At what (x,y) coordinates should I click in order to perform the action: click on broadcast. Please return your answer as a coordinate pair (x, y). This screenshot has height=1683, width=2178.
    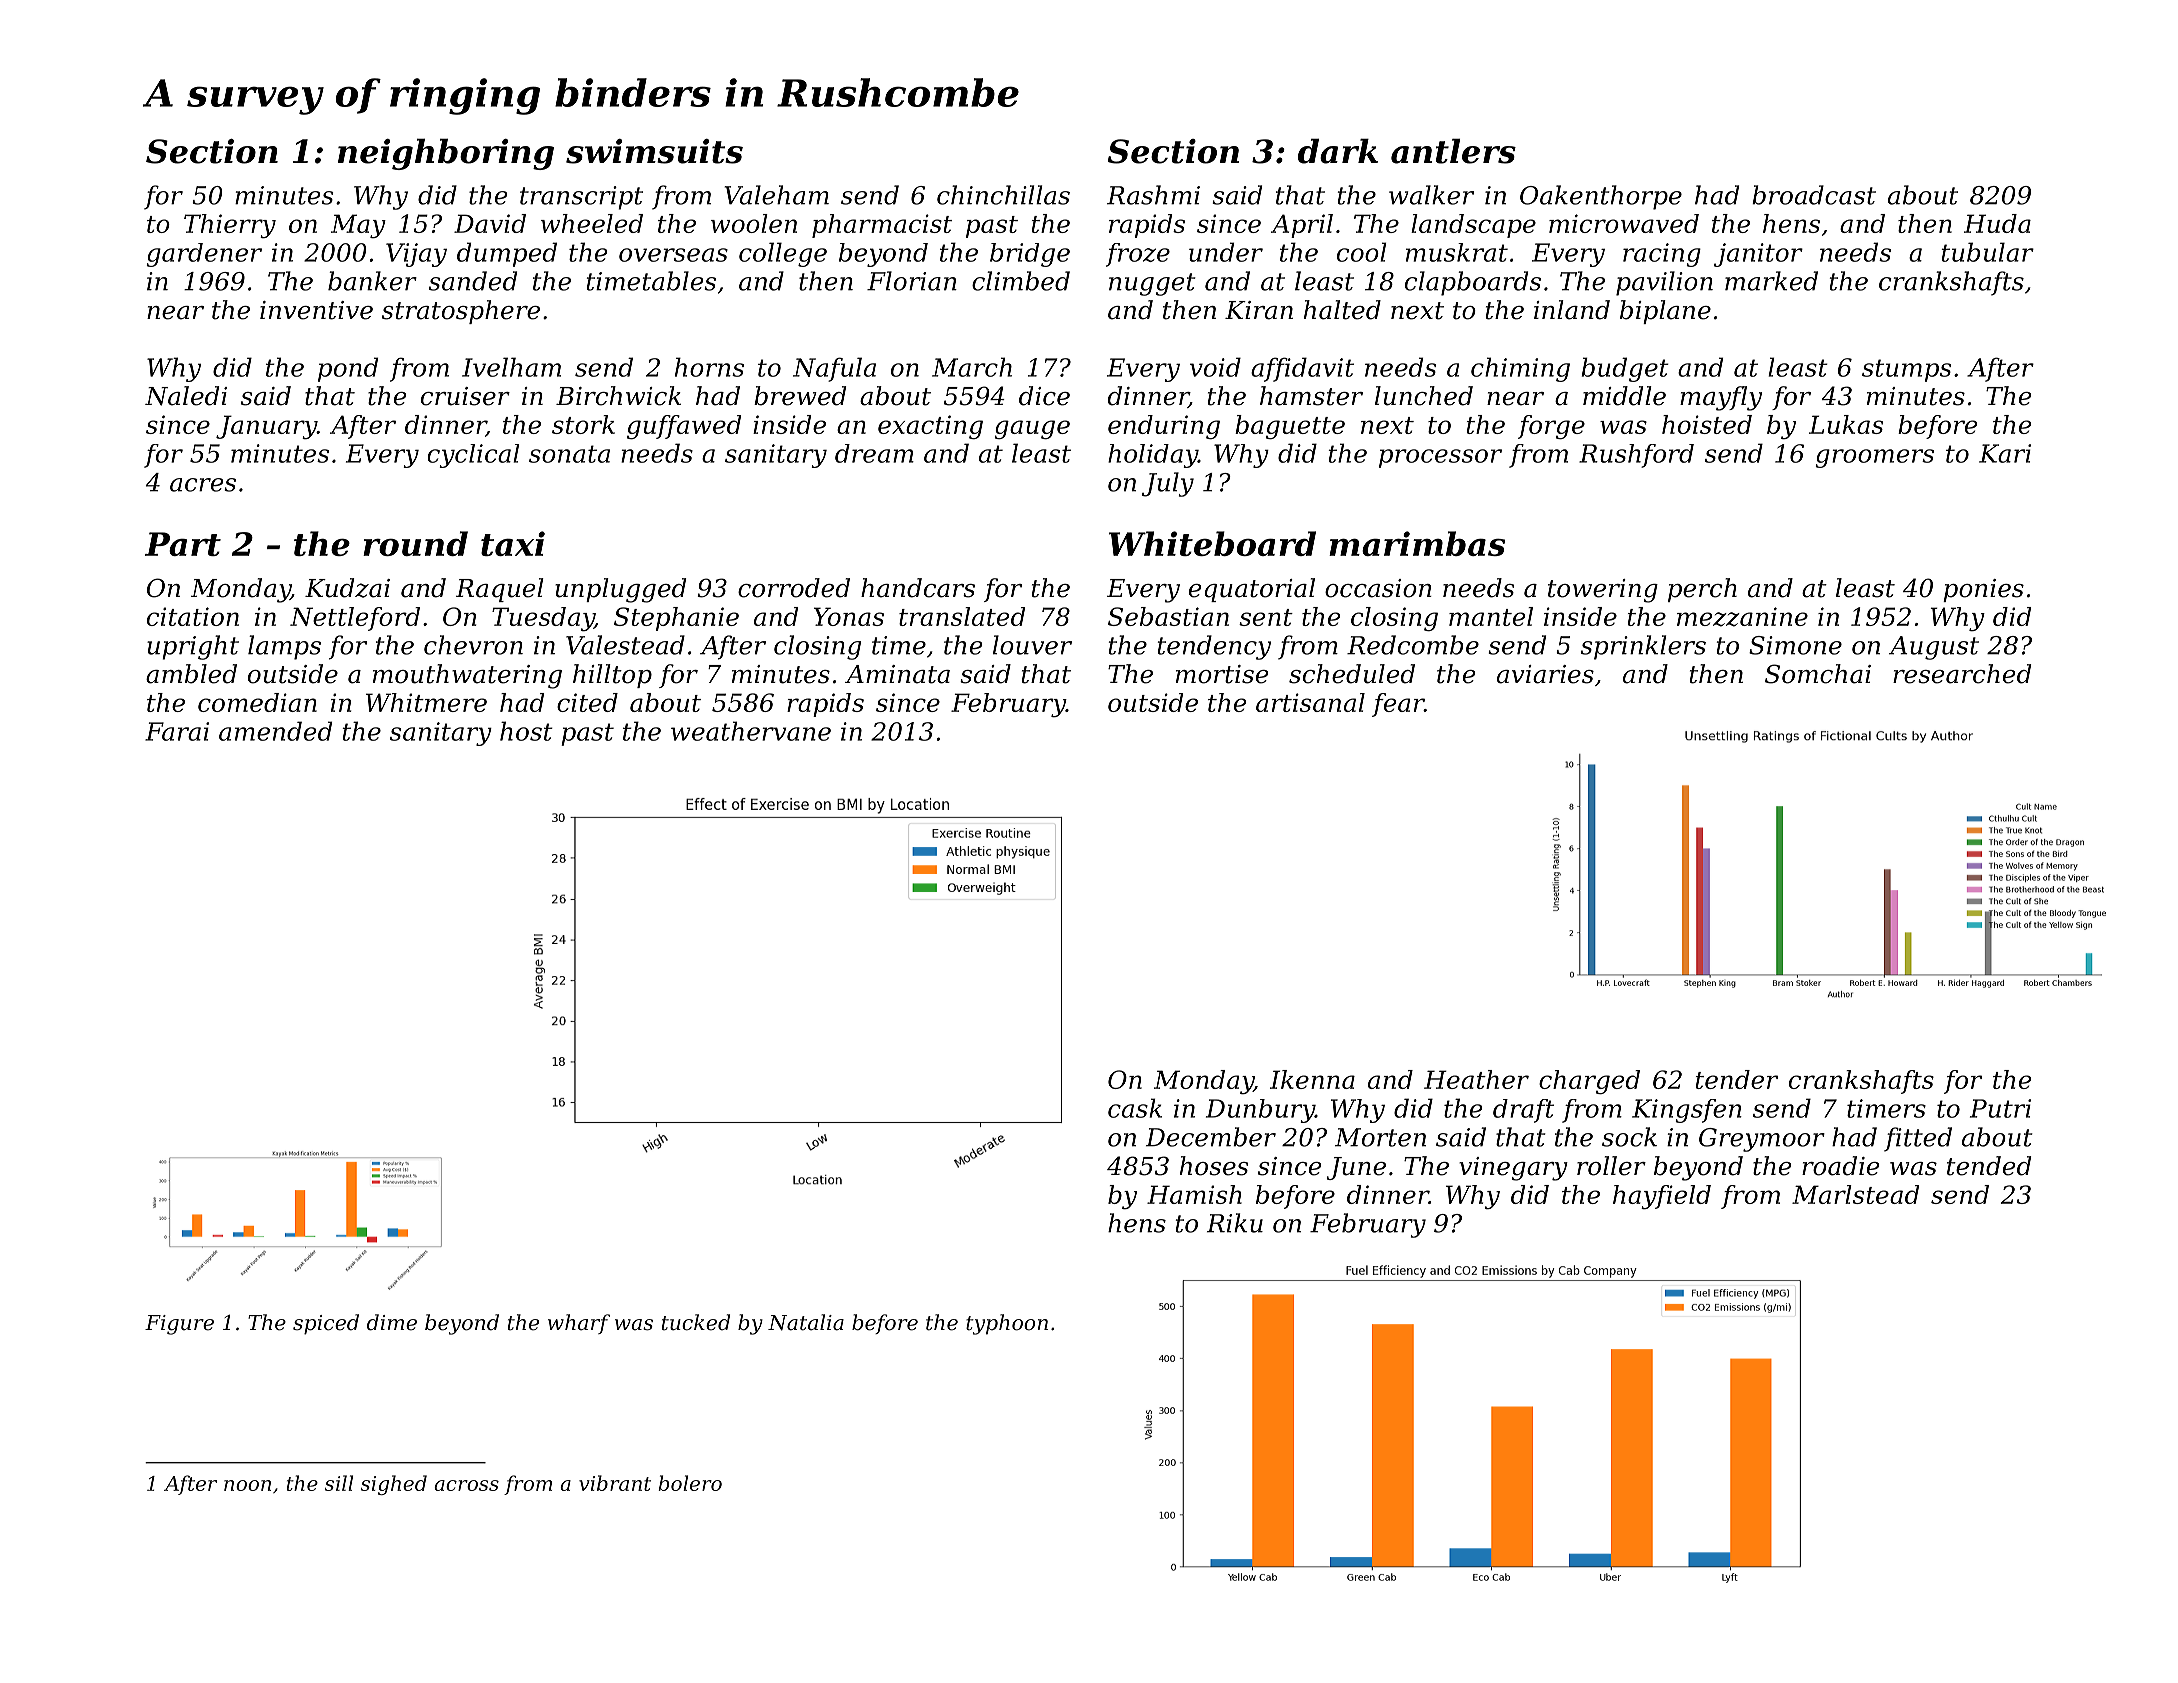
    Looking at the image, I should click on (1814, 195).
